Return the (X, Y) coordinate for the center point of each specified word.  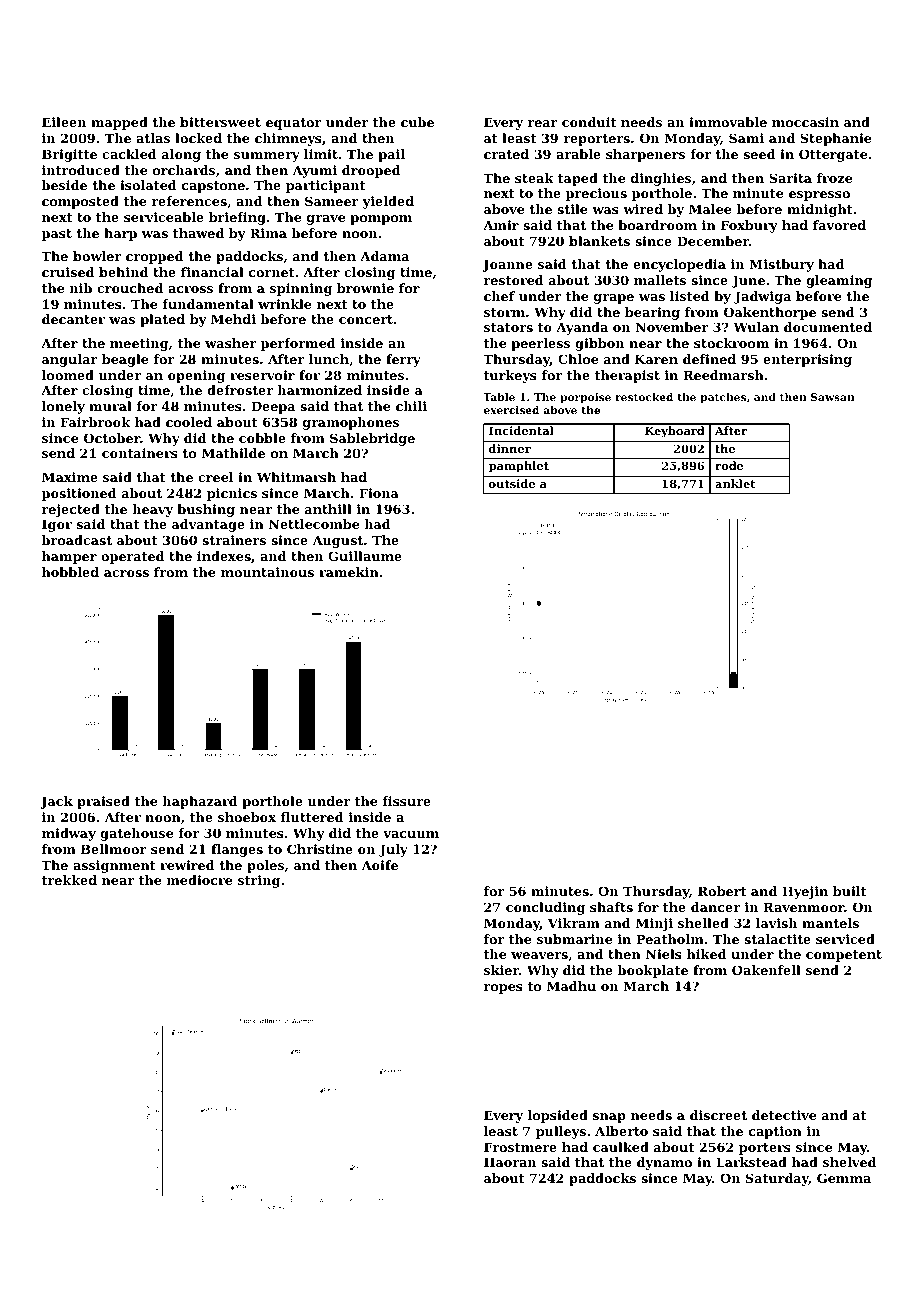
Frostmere (520, 1147)
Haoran (510, 1162)
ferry (403, 360)
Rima (268, 233)
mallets (660, 280)
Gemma (844, 1178)
